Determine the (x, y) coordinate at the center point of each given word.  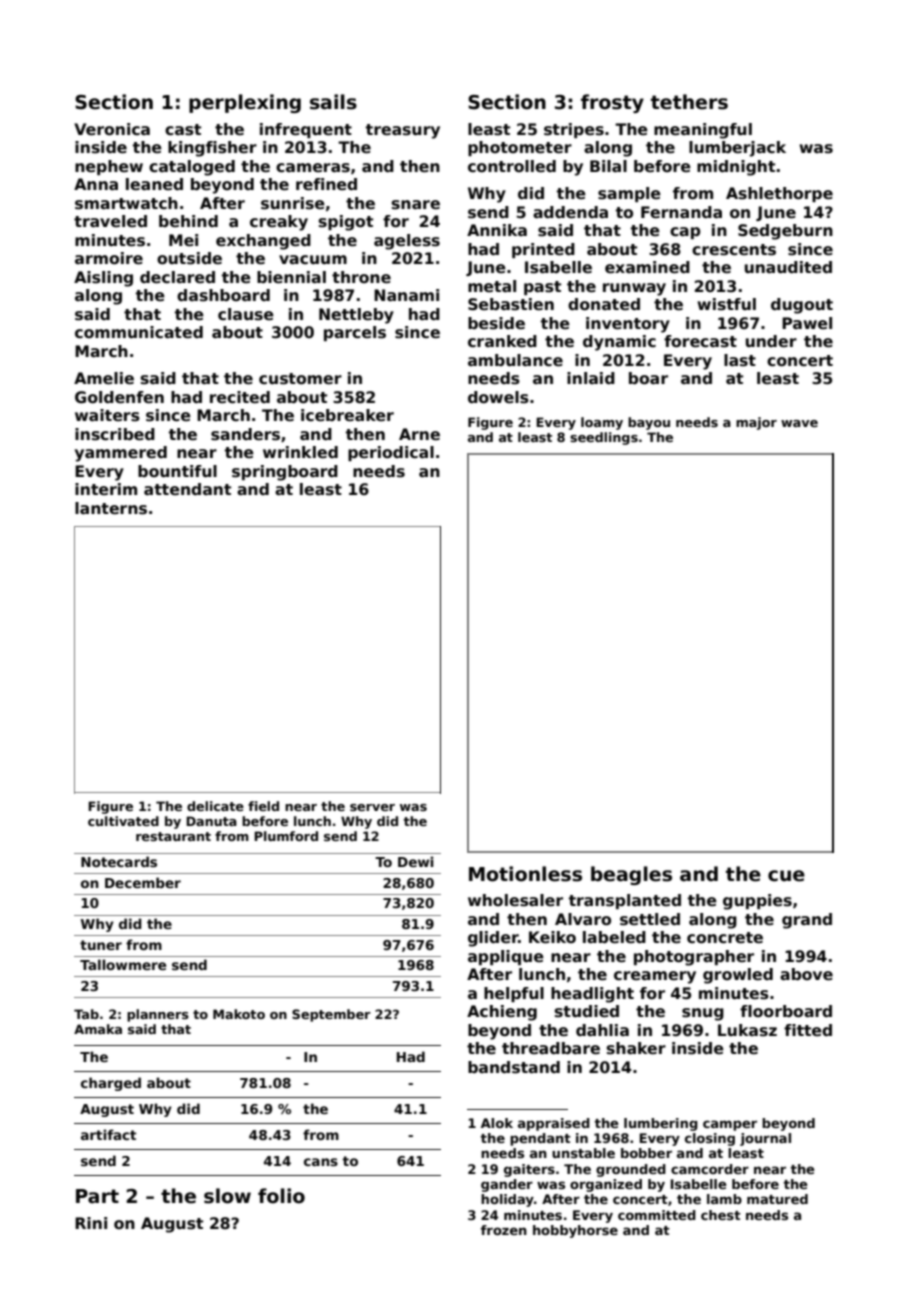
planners (158, 1015)
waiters (107, 415)
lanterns (111, 508)
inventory (628, 325)
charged (111, 1084)
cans (321, 1162)
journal (765, 1139)
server (372, 807)
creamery (655, 977)
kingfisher (212, 149)
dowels (498, 397)
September (331, 1015)
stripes (574, 130)
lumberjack (737, 149)
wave (799, 423)
